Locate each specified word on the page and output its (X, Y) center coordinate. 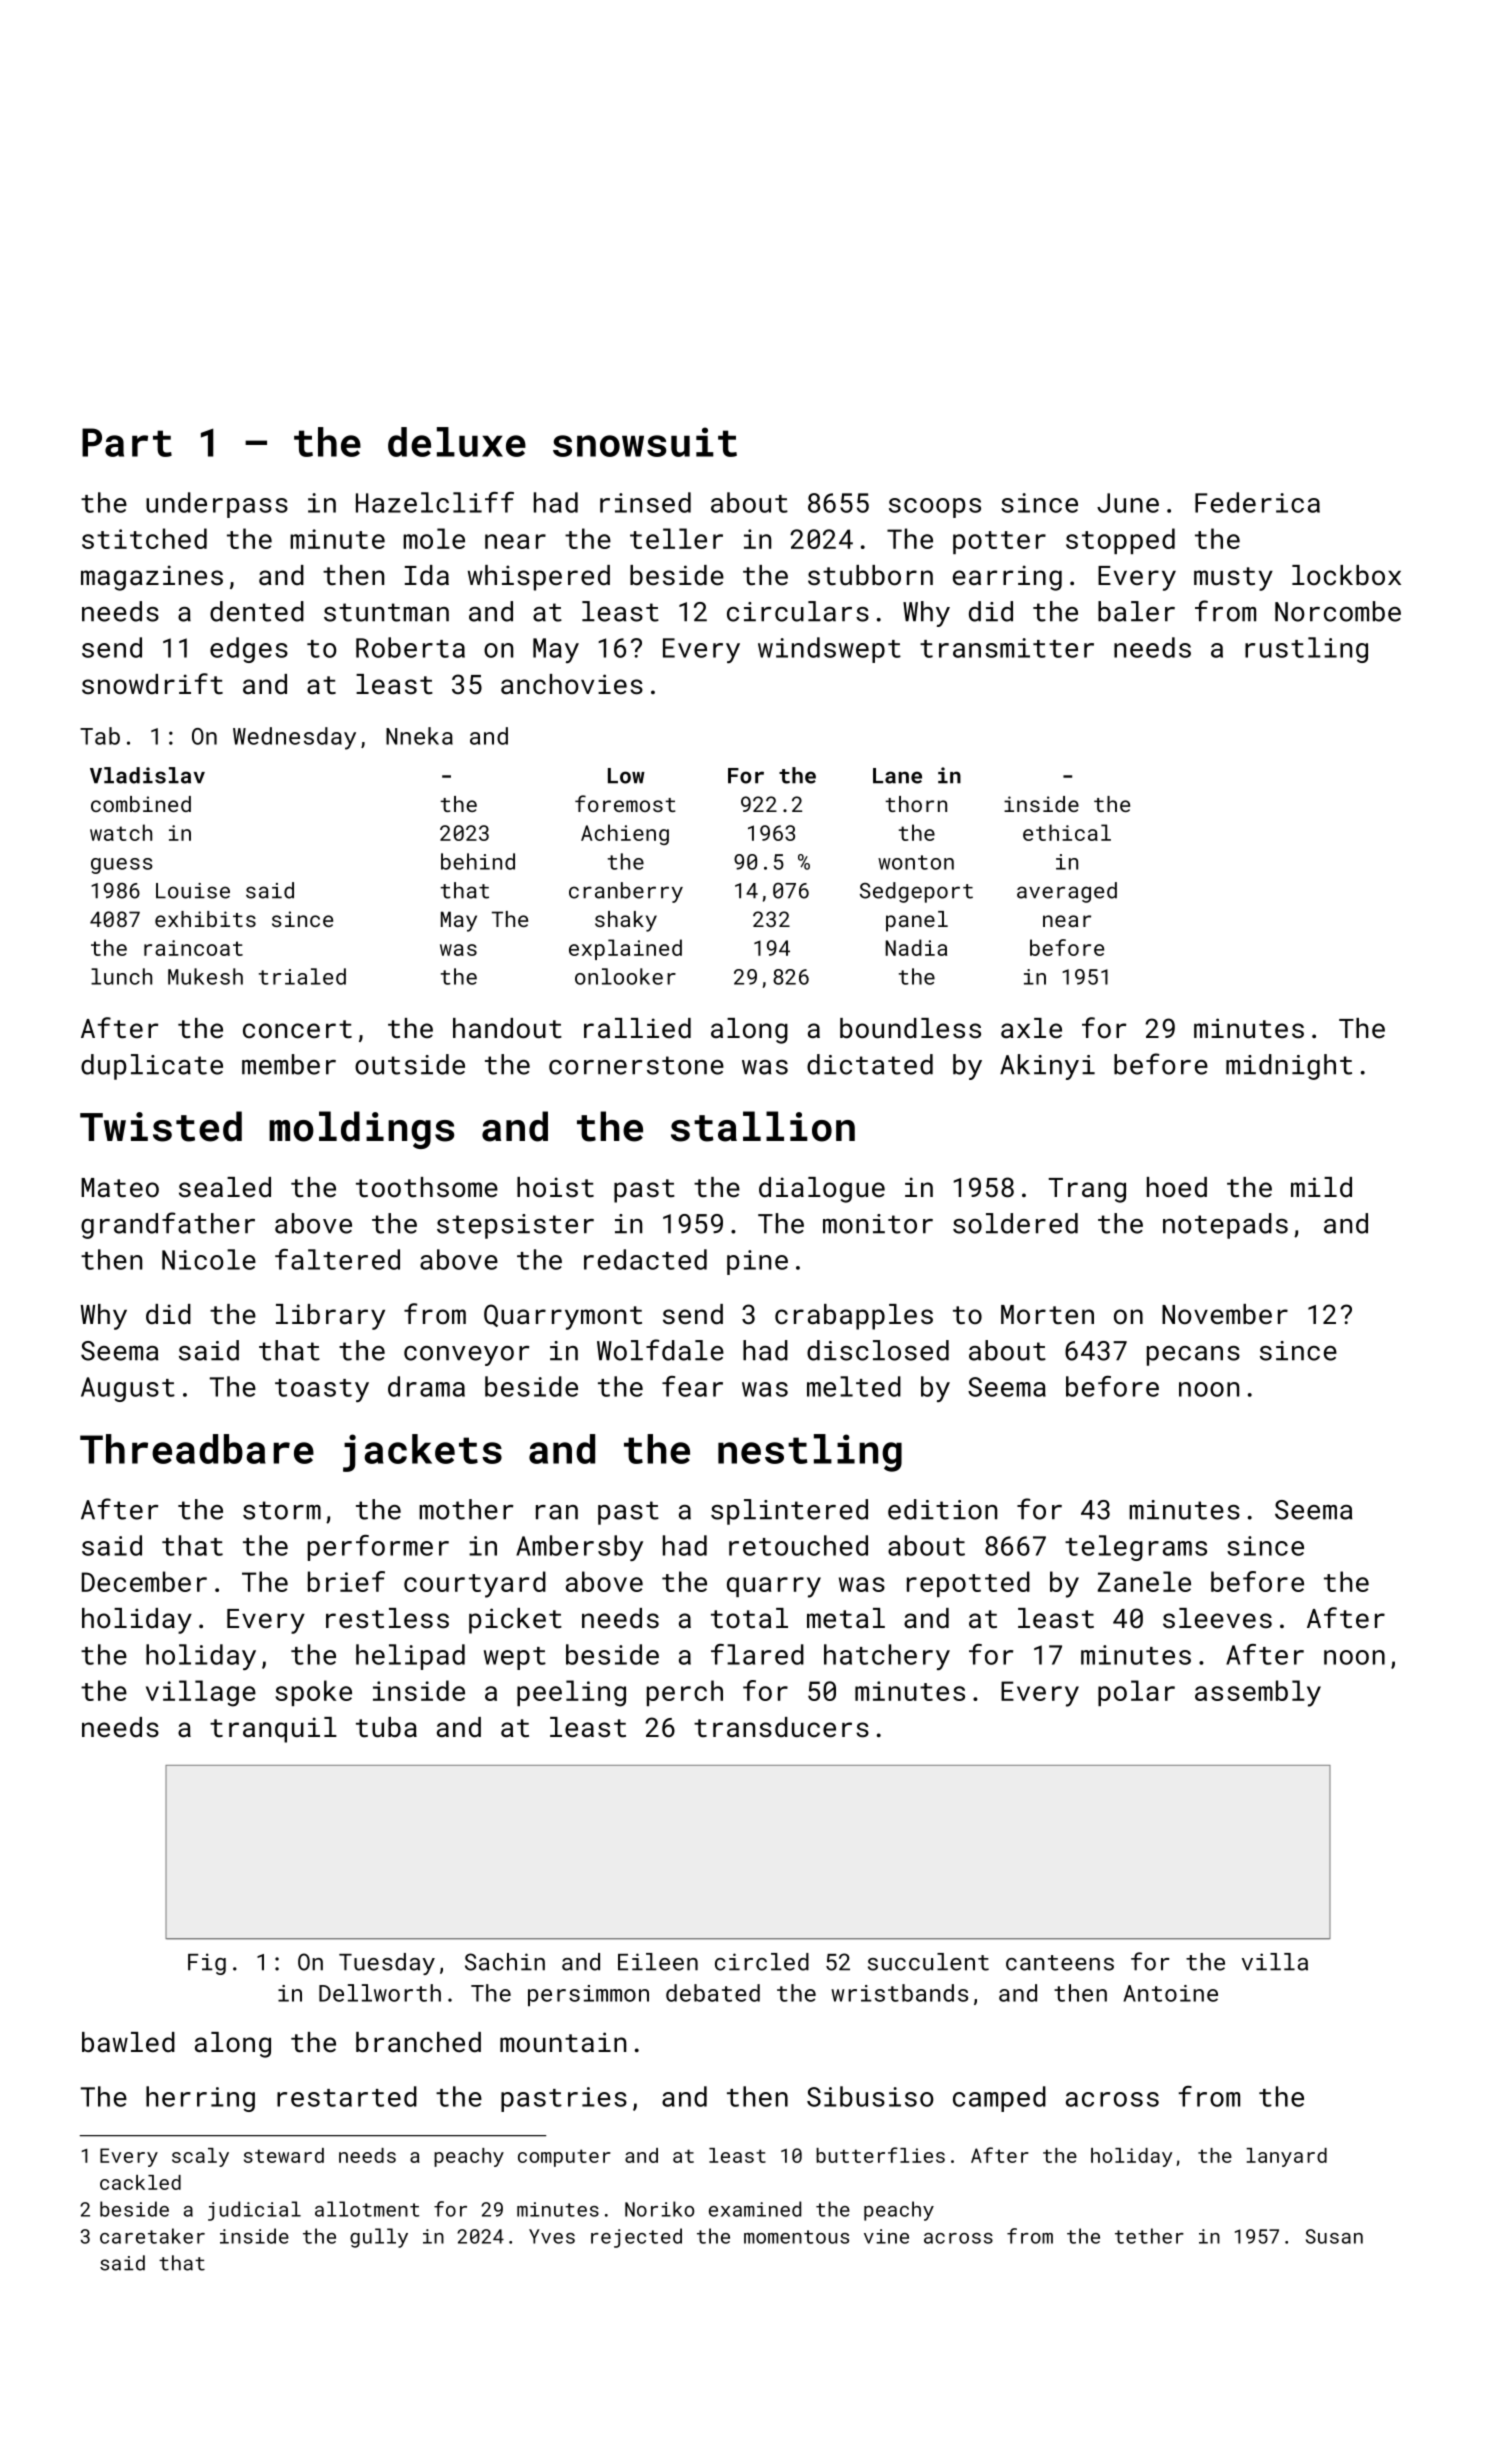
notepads (1225, 1226)
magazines (152, 578)
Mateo (120, 1188)
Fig (207, 1964)
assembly (1258, 1693)
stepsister (515, 1226)
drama (426, 1386)
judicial (254, 2211)
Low (626, 776)
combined (141, 804)
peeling (571, 1693)
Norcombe (1338, 611)
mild (1321, 1187)
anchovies (572, 684)
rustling (1306, 650)
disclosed (878, 1350)
